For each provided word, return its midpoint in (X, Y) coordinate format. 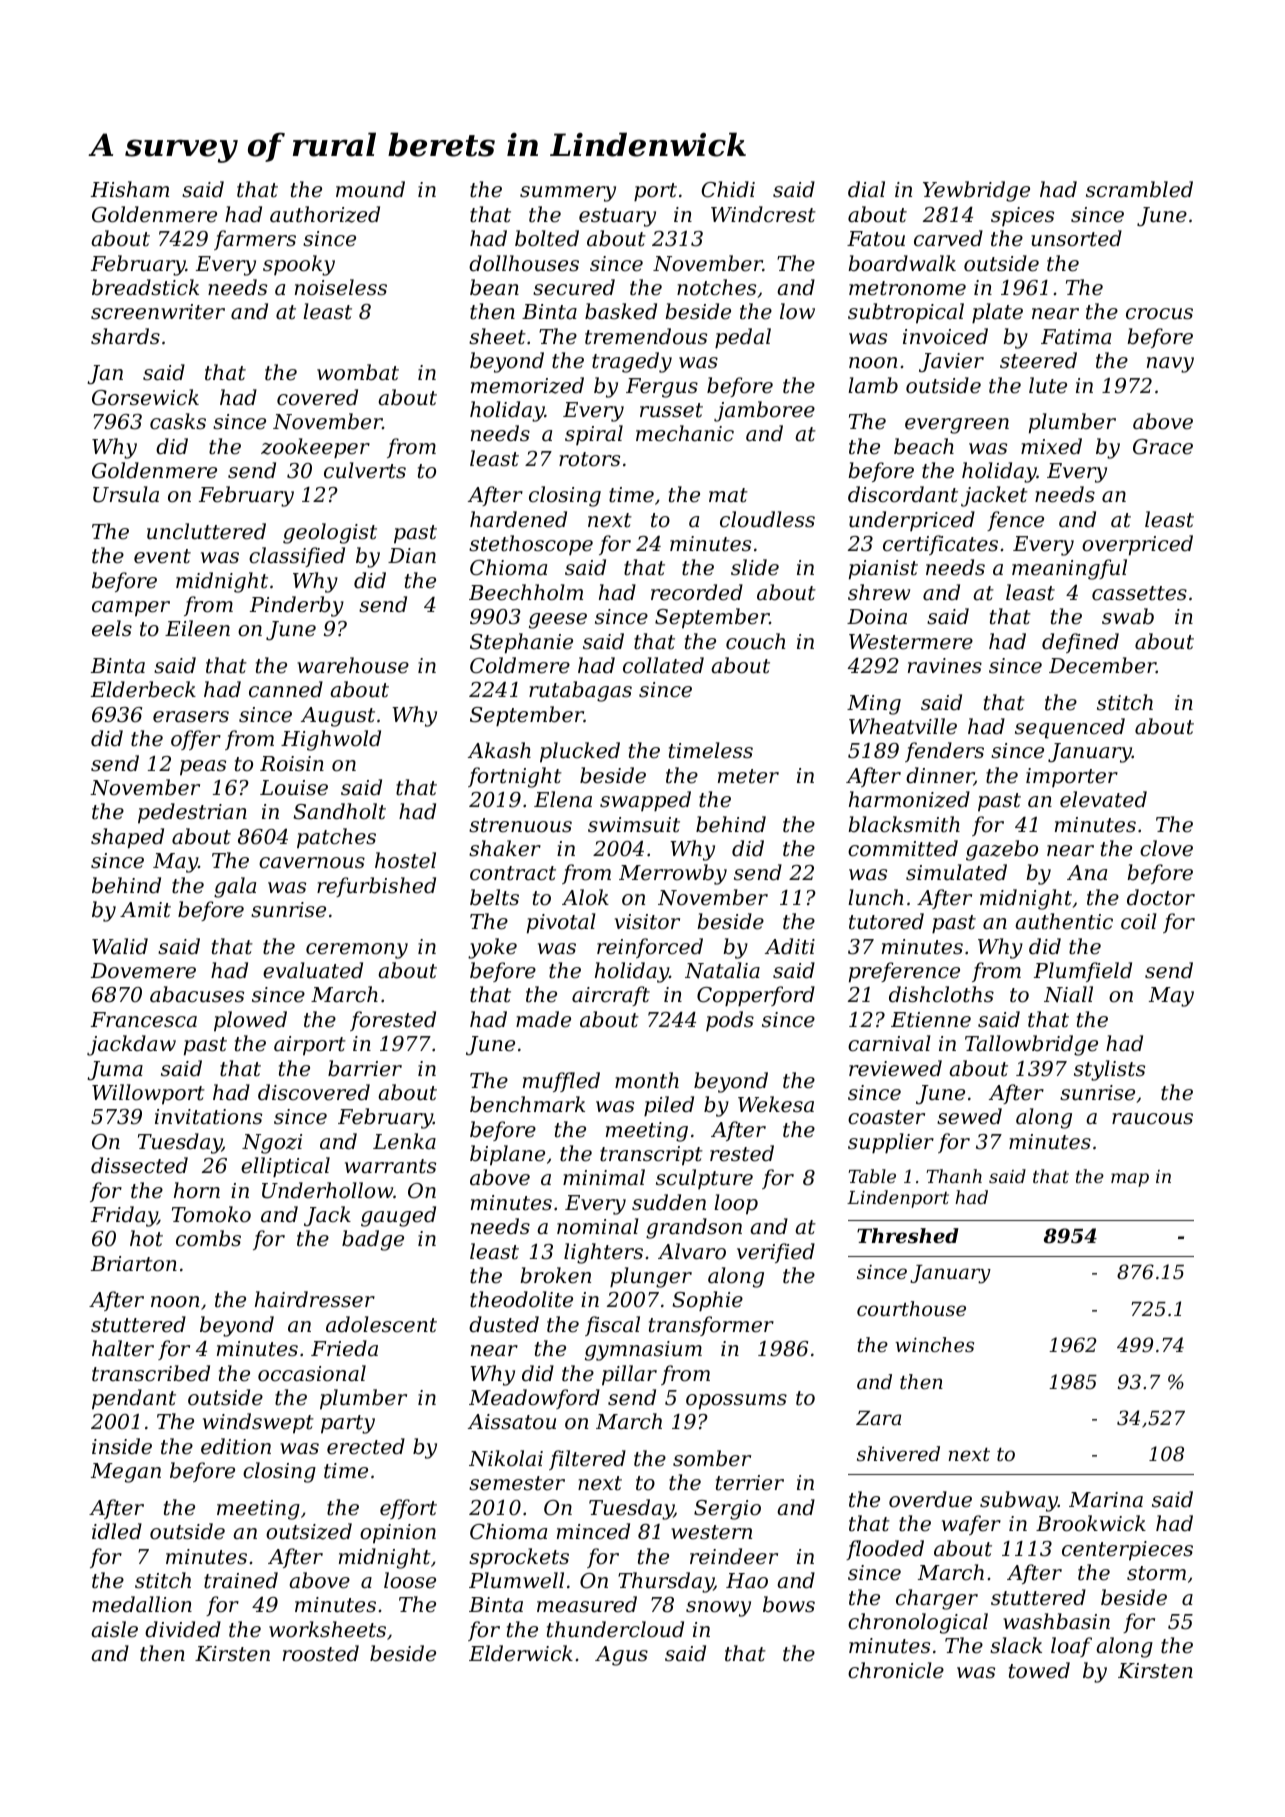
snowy (718, 1609)
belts (494, 897)
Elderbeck (143, 689)
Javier (951, 362)
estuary (617, 217)
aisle (114, 1629)
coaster (886, 1117)
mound (370, 189)
